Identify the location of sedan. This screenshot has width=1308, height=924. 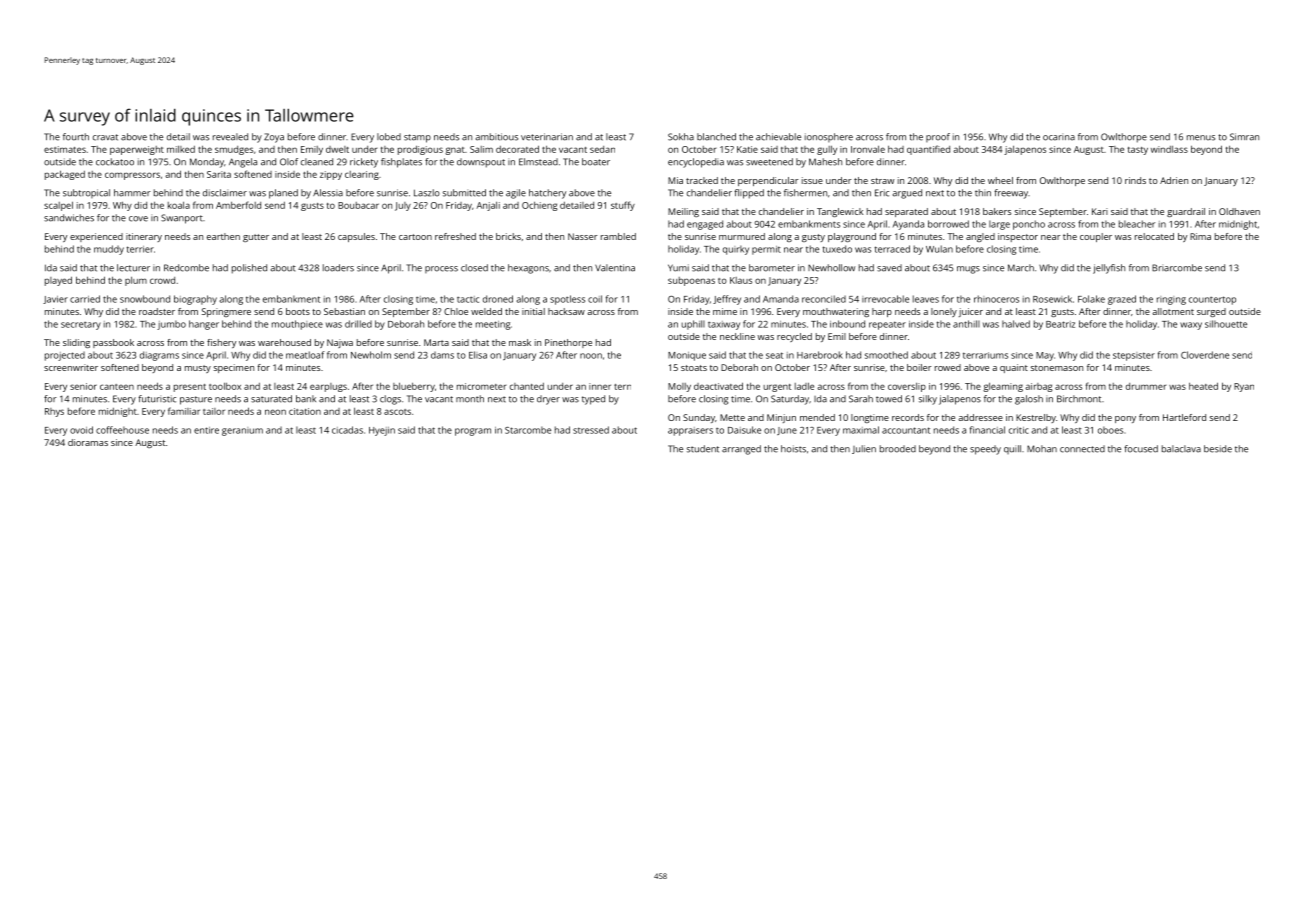
(602, 149).
